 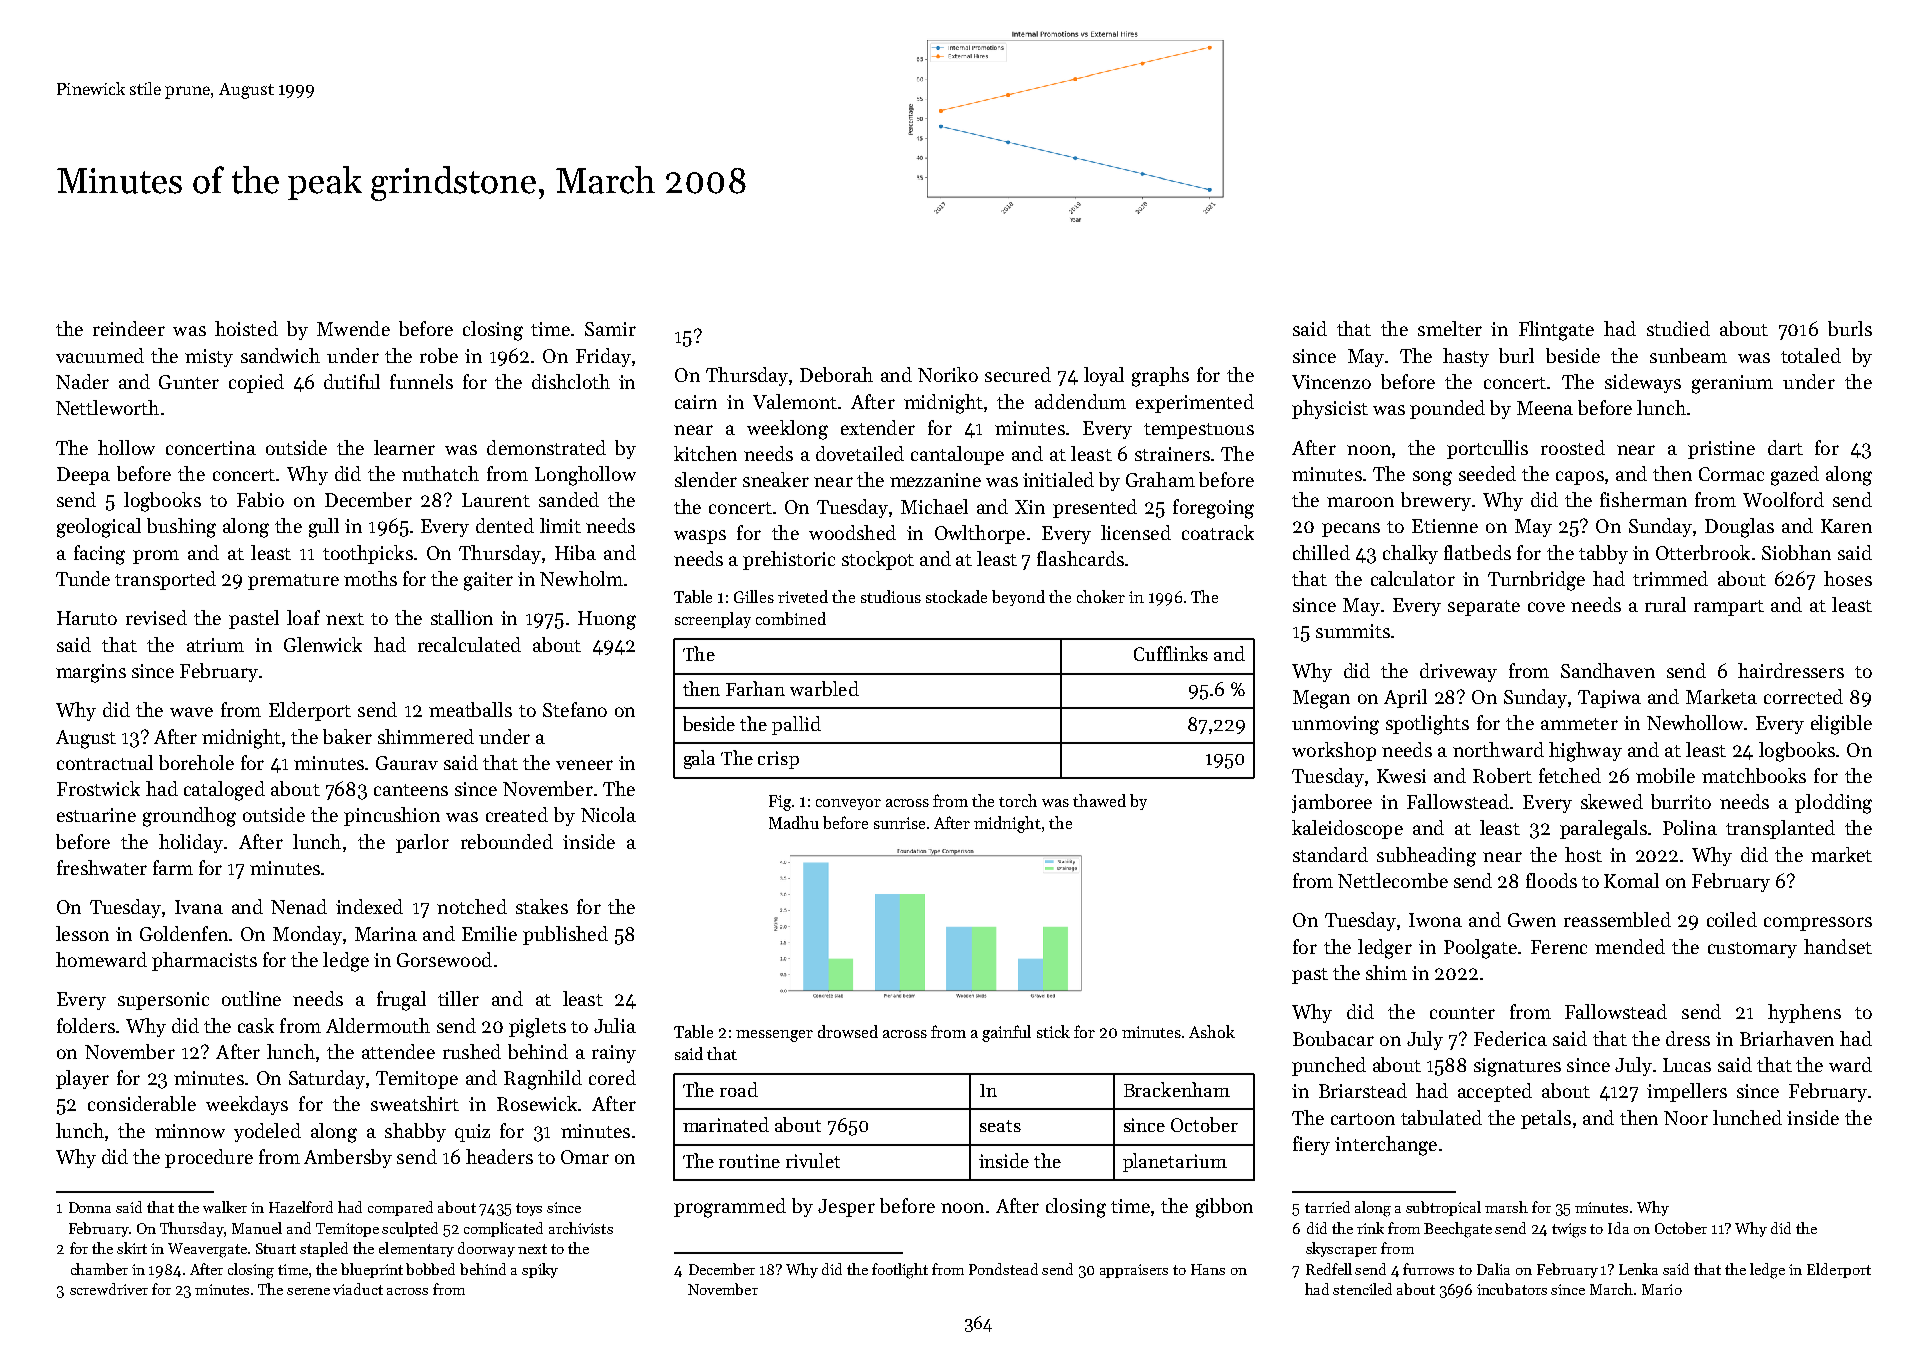 I want to click on Noor, so click(x=1686, y=1118).
